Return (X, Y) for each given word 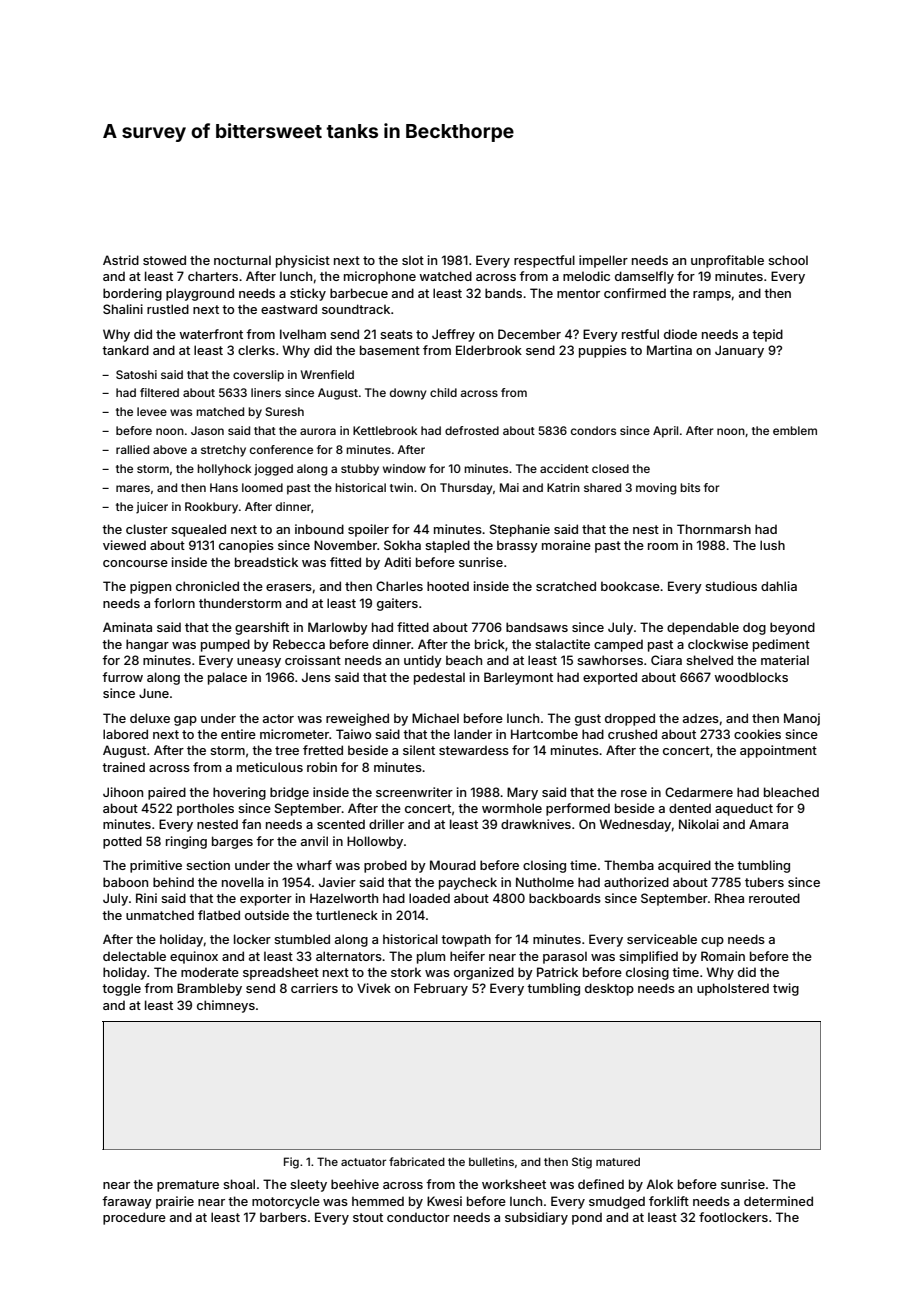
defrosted (472, 430)
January (739, 351)
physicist (303, 261)
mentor (578, 293)
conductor (418, 1217)
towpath (466, 940)
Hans (224, 487)
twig (786, 989)
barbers (283, 1217)
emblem (795, 430)
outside (267, 915)
